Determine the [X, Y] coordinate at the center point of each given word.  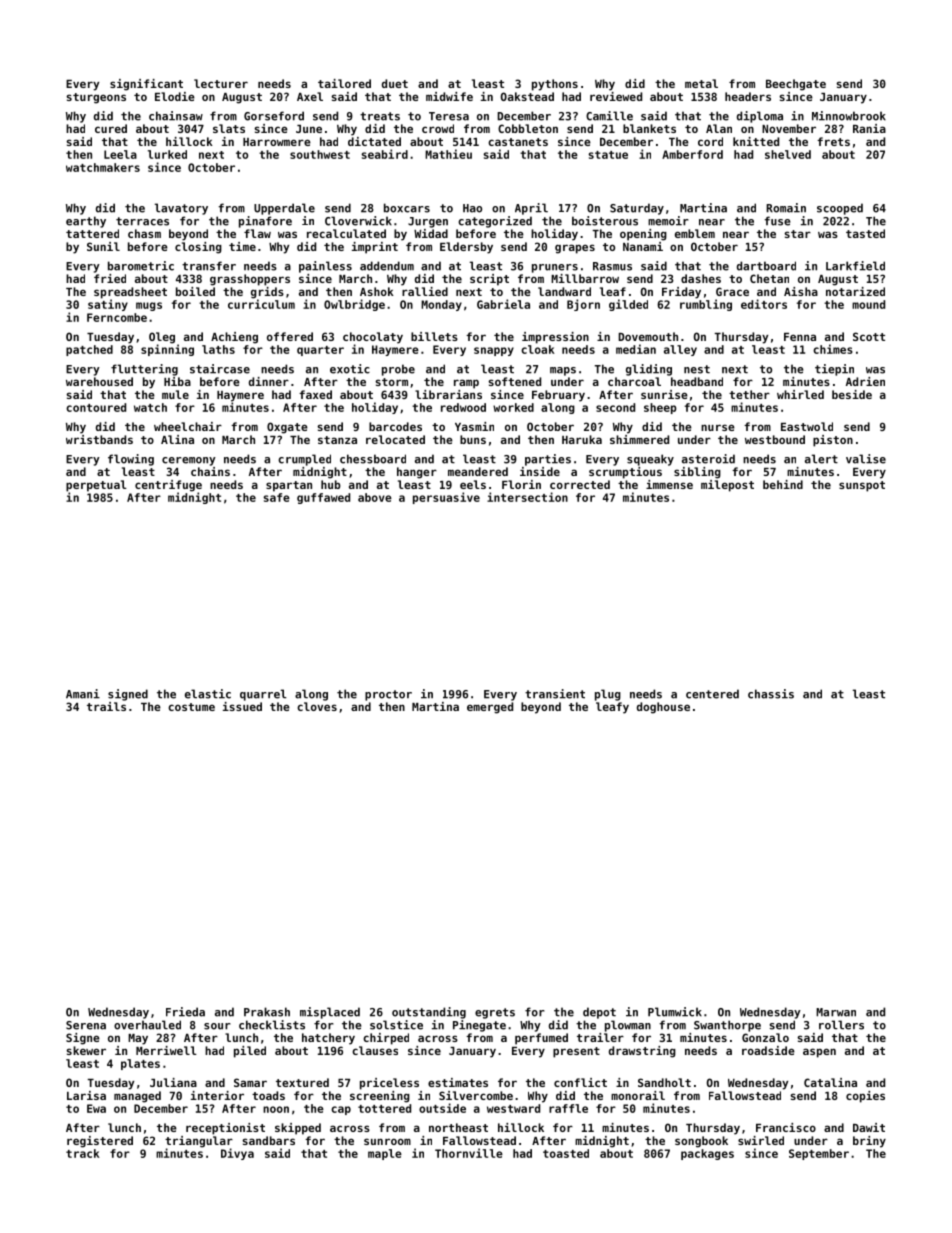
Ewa [96, 1108]
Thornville [469, 1153]
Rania [869, 128]
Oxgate [287, 428]
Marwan [836, 1012]
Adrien [865, 381]
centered [712, 694]
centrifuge [168, 486]
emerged [490, 708]
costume [191, 707]
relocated [395, 439]
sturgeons [96, 98]
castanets [518, 142]
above [375, 497]
